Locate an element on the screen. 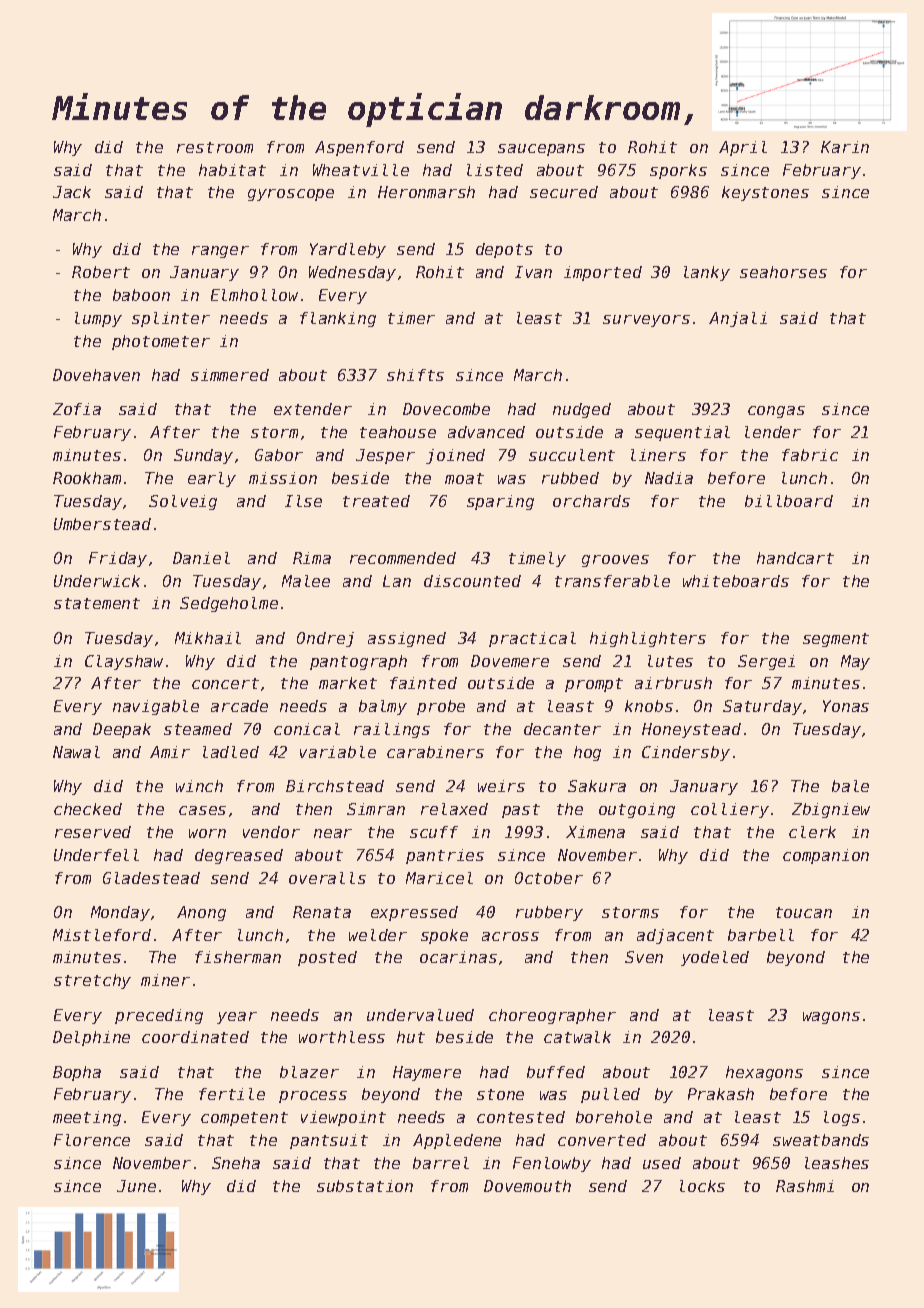 The height and width of the screenshot is (1308, 924). assigned is located at coordinates (407, 639).
